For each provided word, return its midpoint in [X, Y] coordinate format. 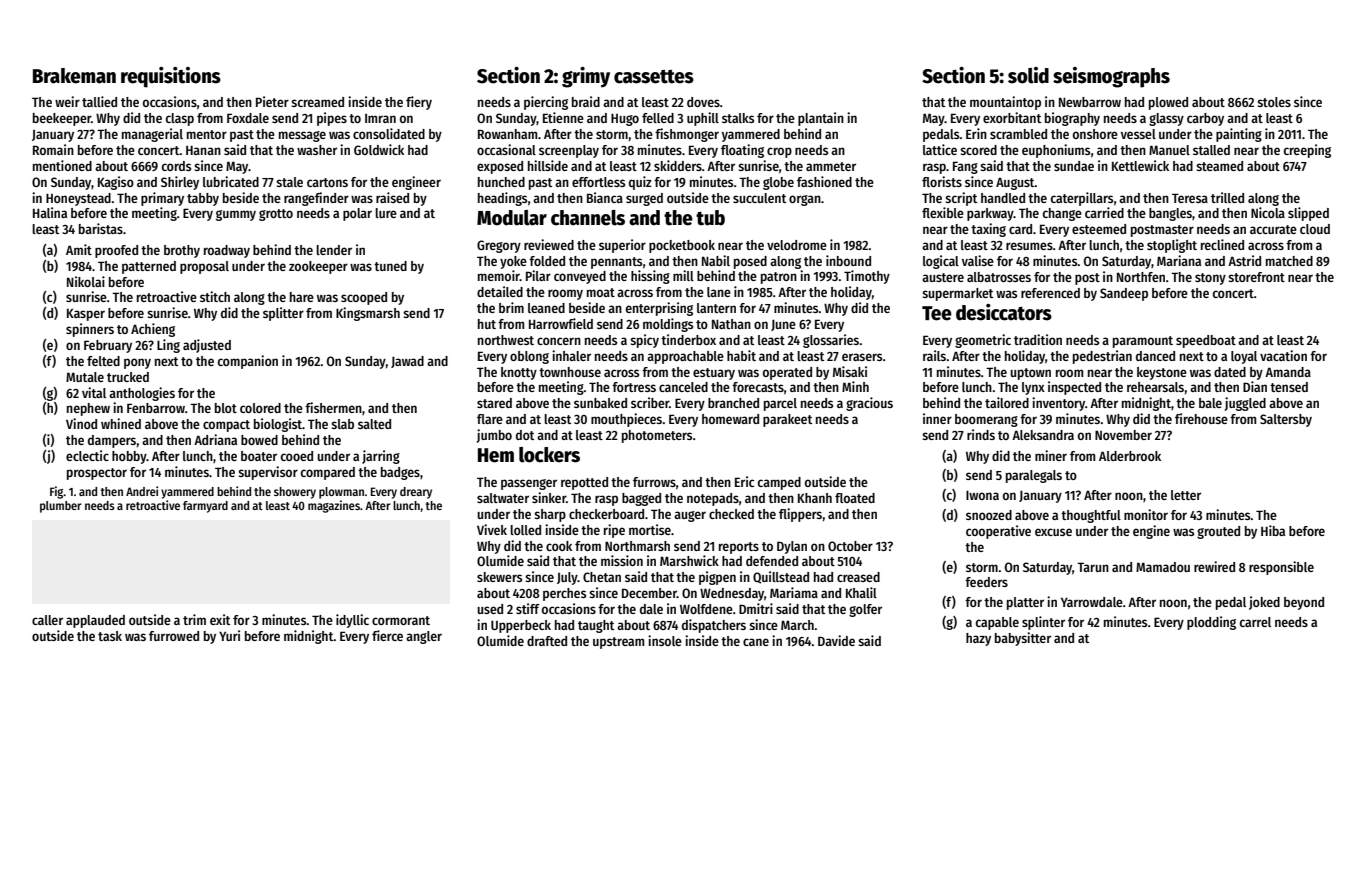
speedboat [1206, 341]
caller [47, 620]
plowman [341, 493]
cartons [327, 182]
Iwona [982, 495]
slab [342, 424]
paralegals [1034, 476]
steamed [1219, 166]
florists [942, 181]
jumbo [494, 436]
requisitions [171, 77]
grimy [586, 77]
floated [855, 498]
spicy [644, 341]
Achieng [153, 330]
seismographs [1111, 77]
